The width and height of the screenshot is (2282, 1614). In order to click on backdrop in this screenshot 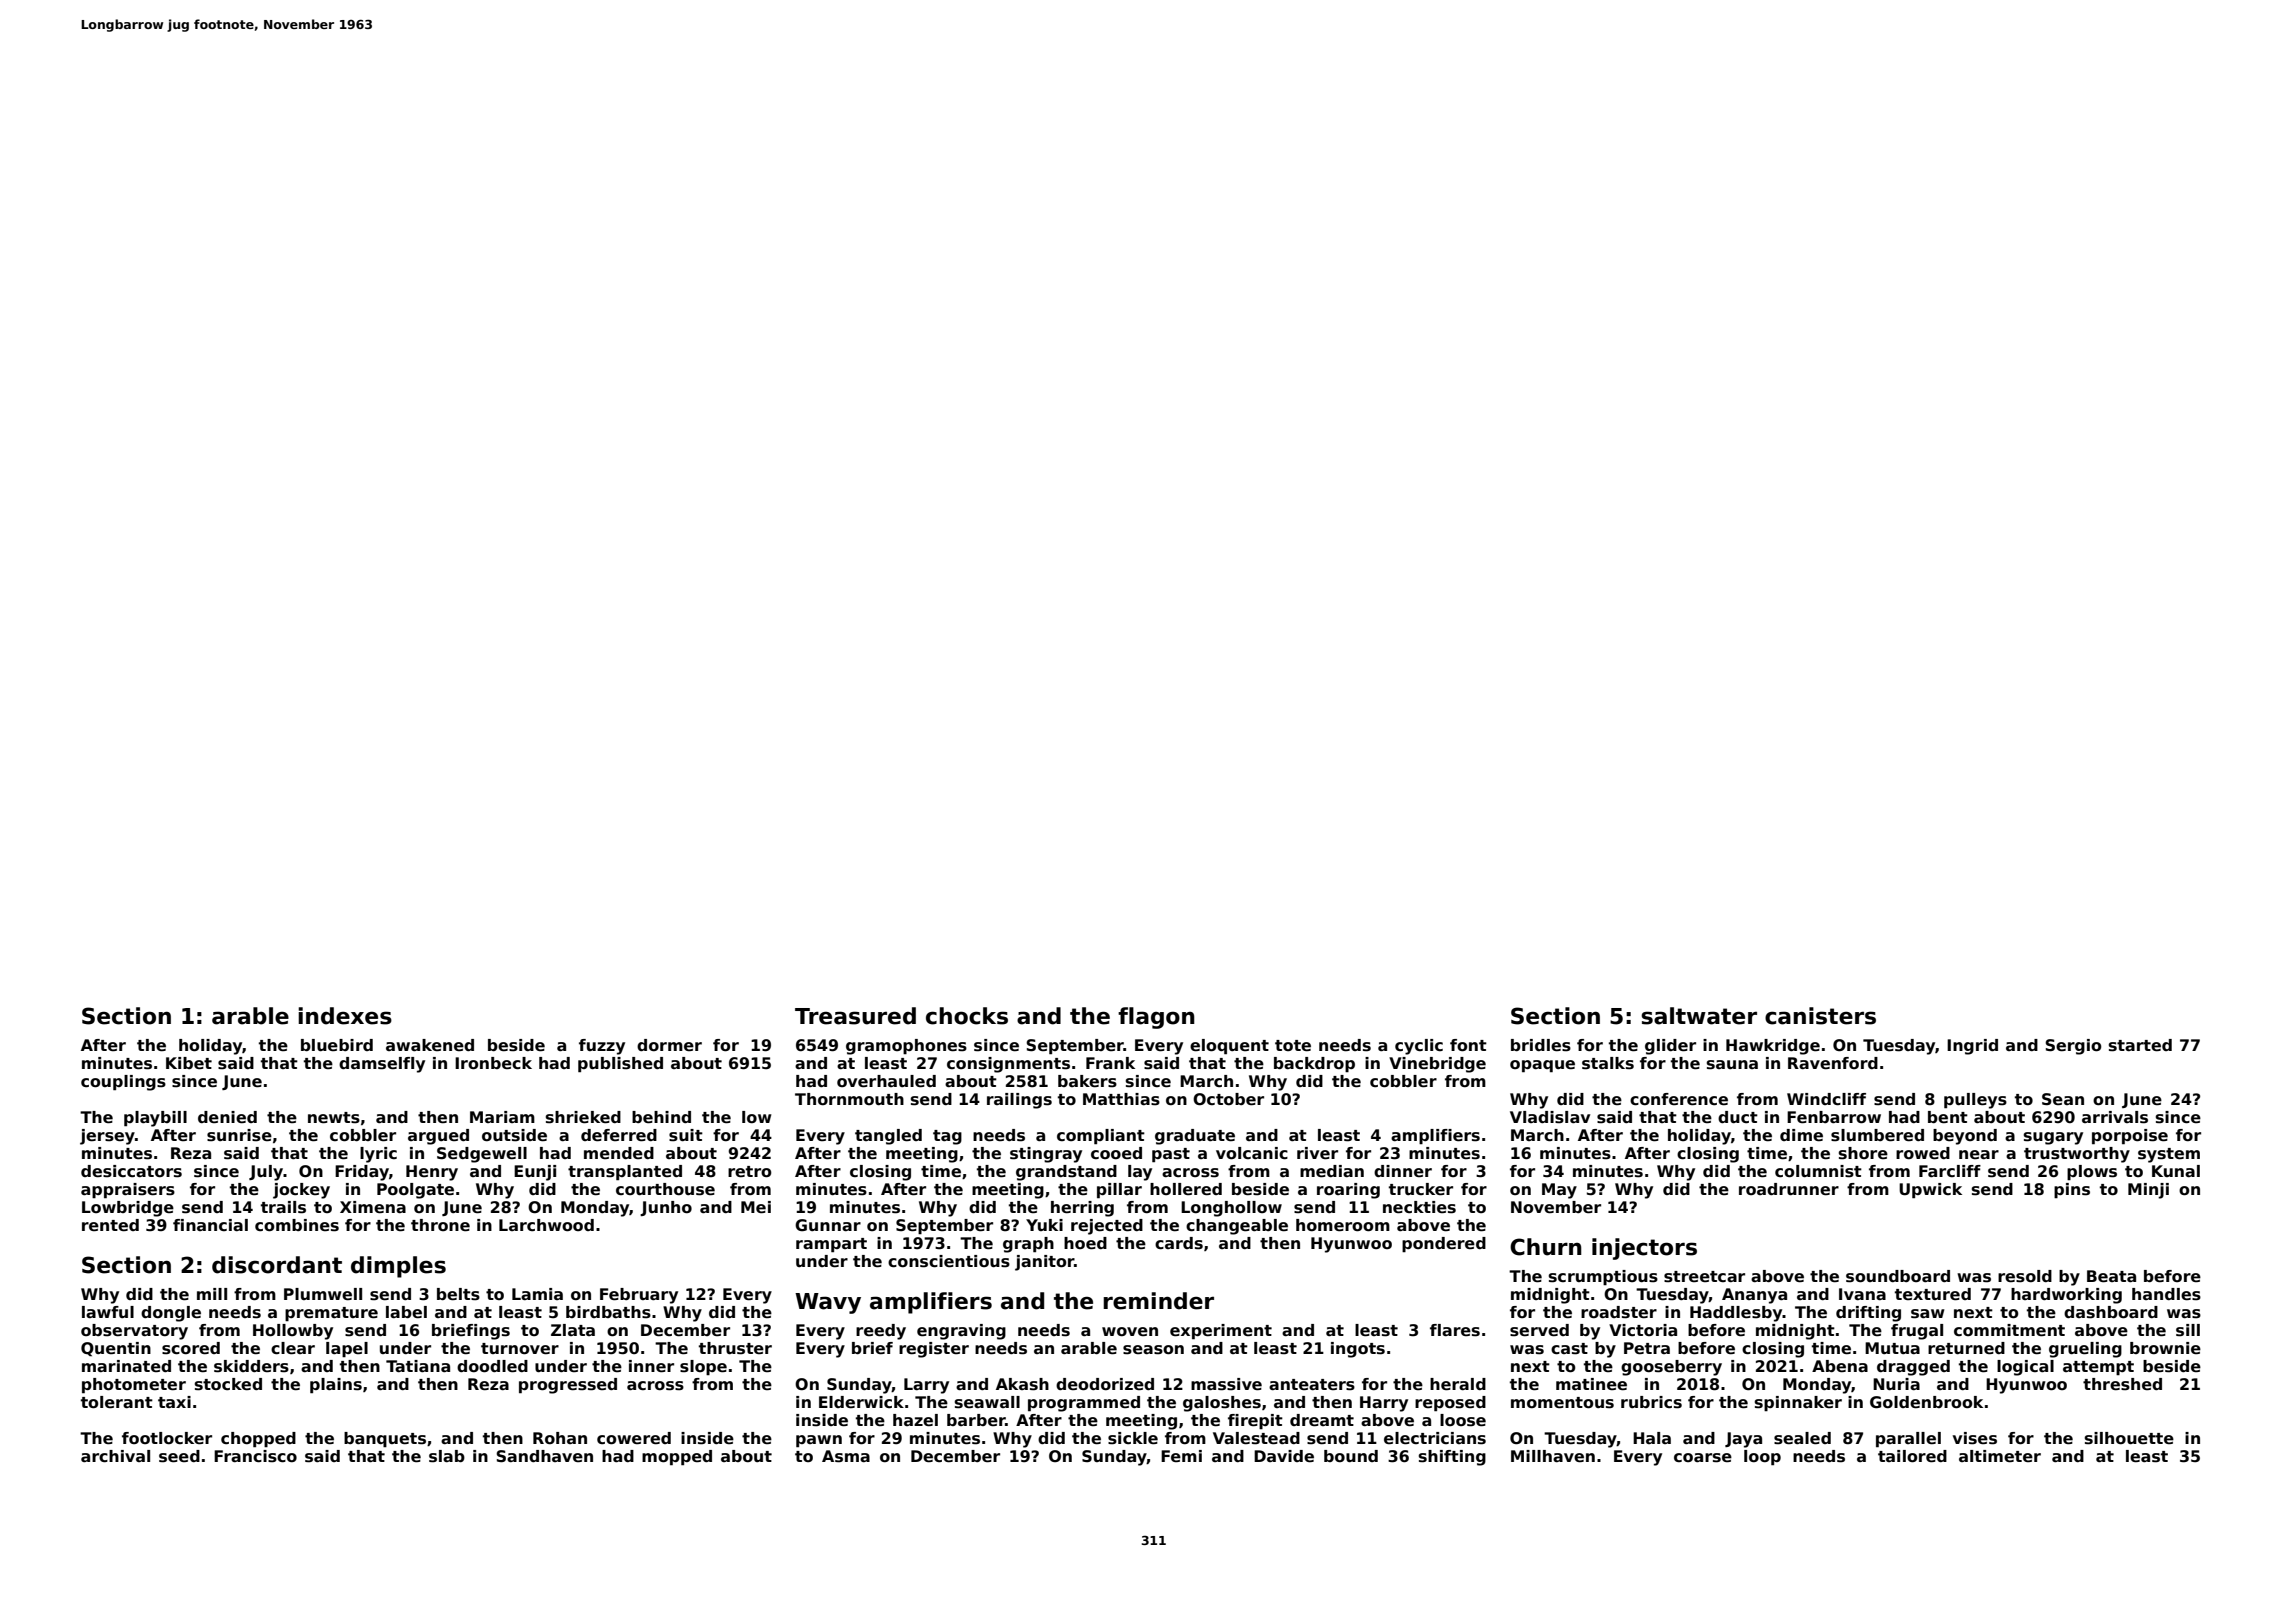, I will do `click(1314, 1064)`.
